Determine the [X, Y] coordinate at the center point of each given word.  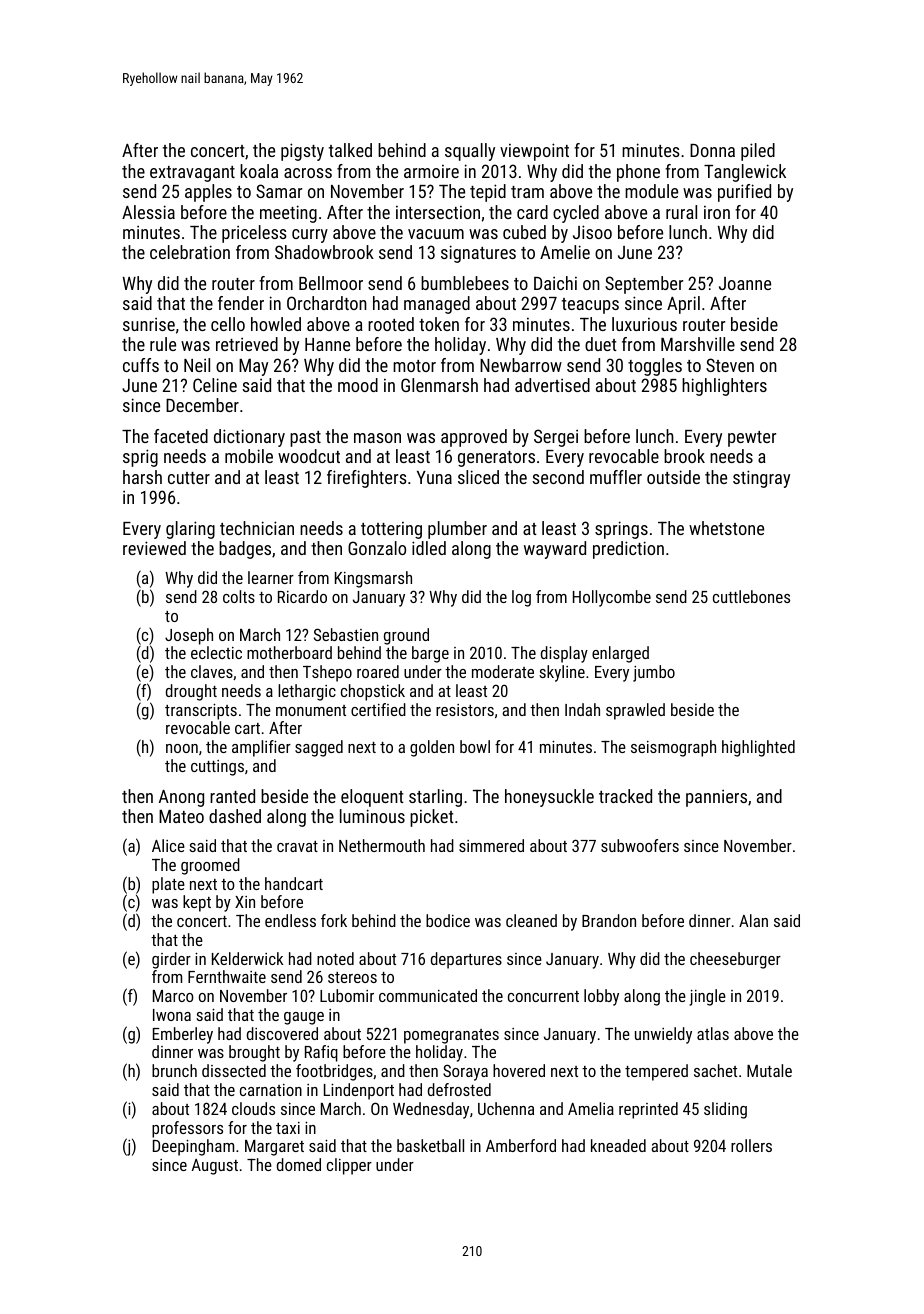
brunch [174, 1070]
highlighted [758, 748]
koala [259, 171]
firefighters [367, 479]
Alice [168, 845]
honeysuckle [549, 798]
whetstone [726, 528]
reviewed [154, 548]
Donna [712, 150]
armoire [431, 171]
